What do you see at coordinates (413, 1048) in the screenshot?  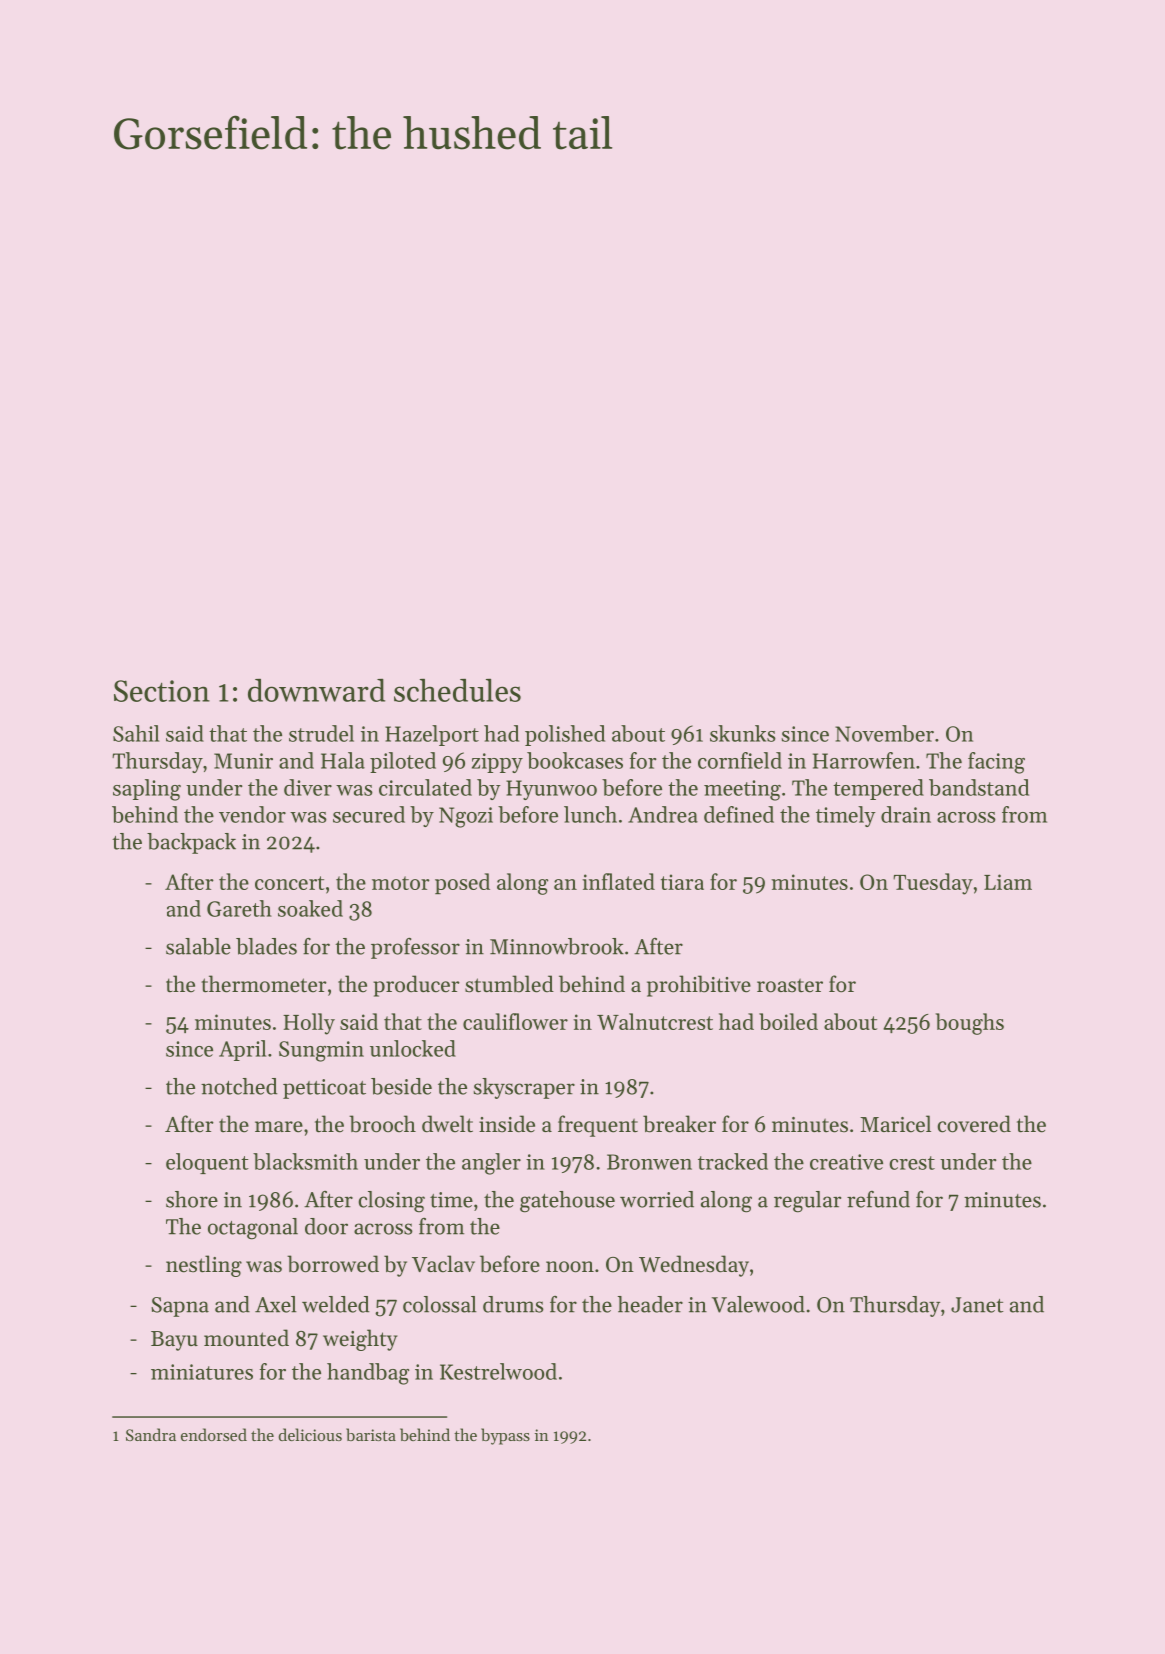 I see `unlocked` at bounding box center [413, 1048].
